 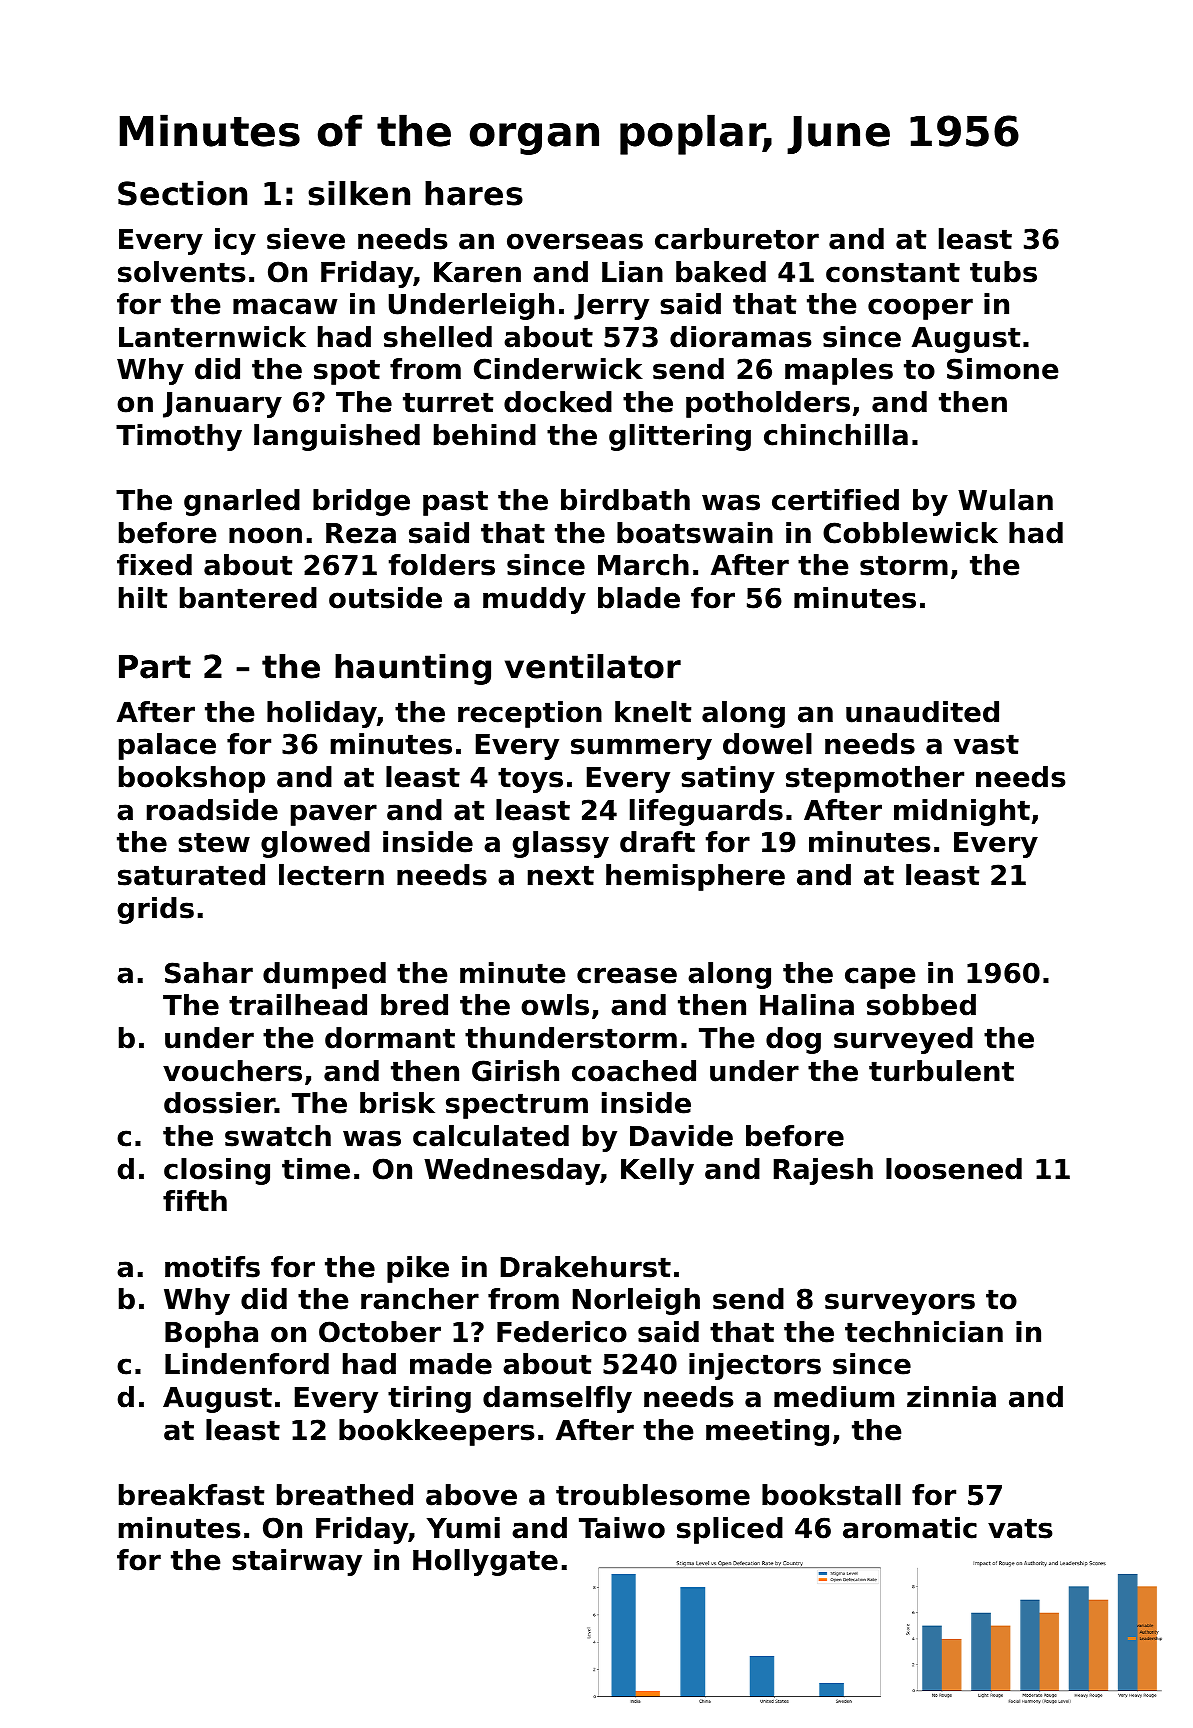 I want to click on silken, so click(x=359, y=193).
